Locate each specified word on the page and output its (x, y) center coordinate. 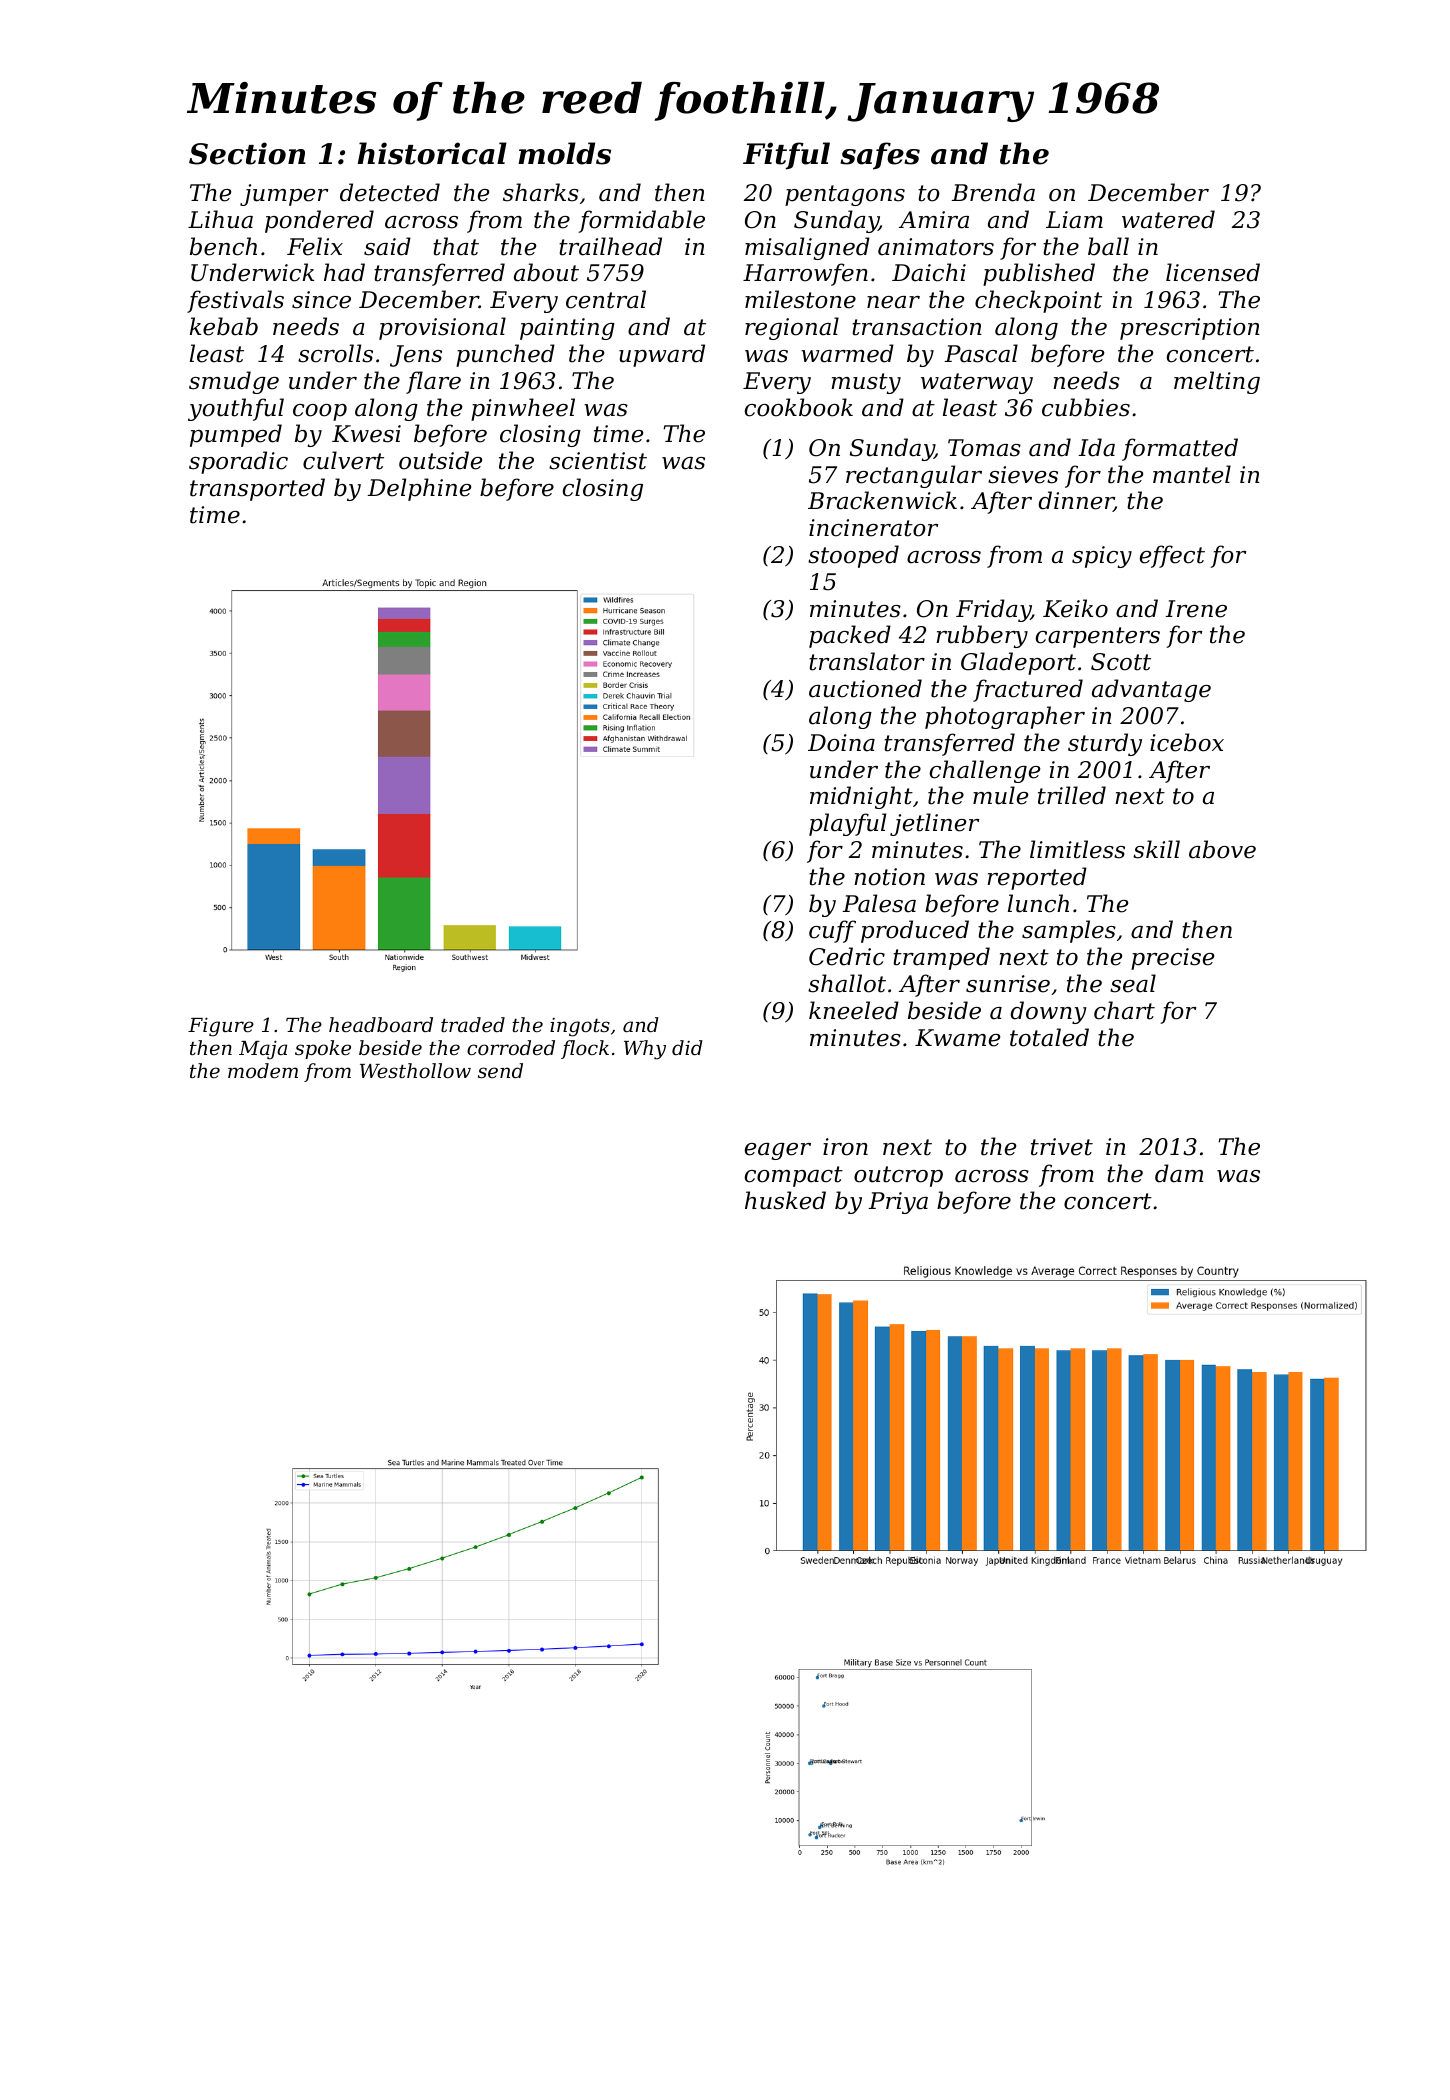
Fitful (786, 156)
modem (263, 1070)
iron (845, 1147)
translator (867, 661)
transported (257, 489)
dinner (1076, 501)
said (387, 246)
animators (936, 247)
